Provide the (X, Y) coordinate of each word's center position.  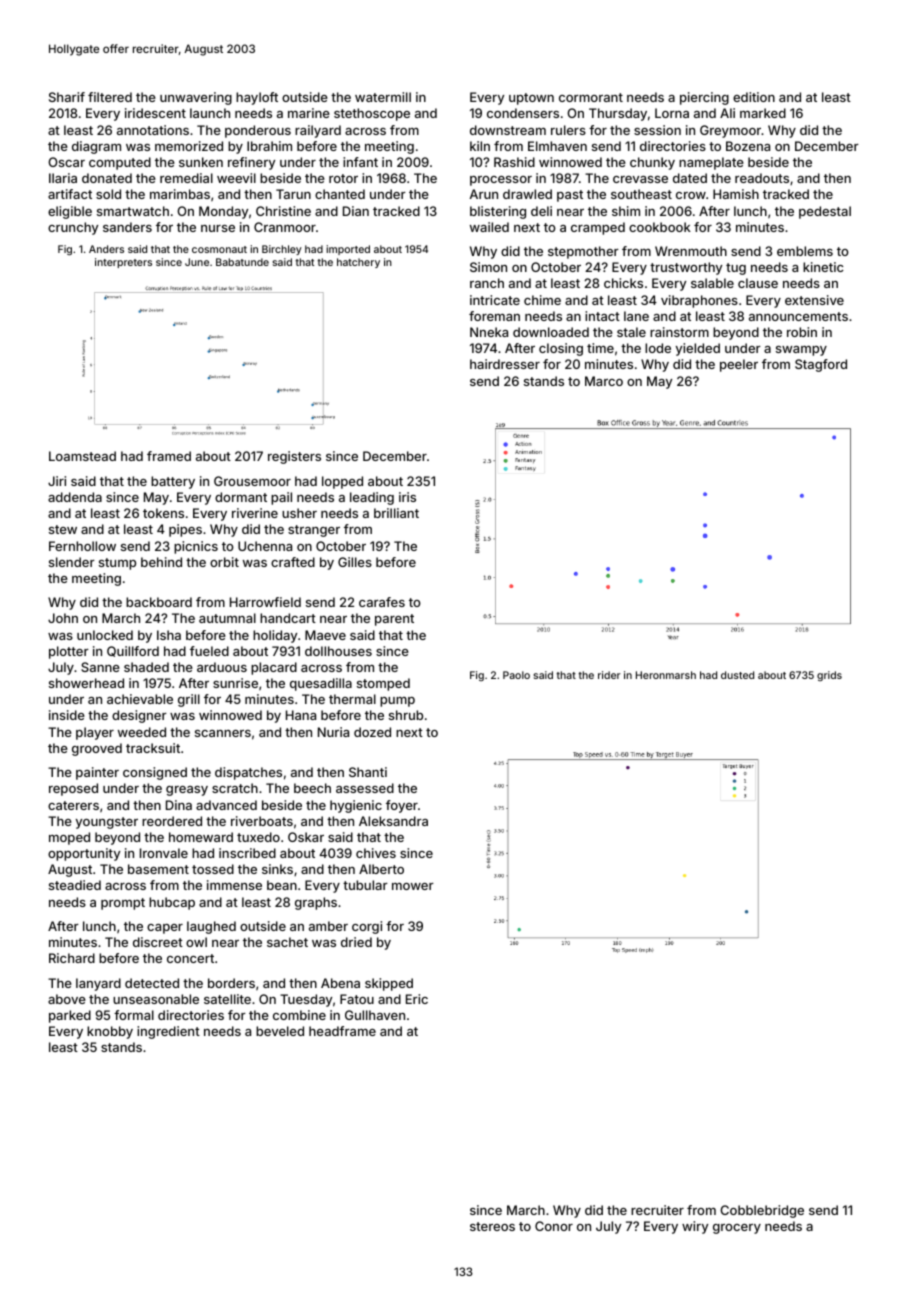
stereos (492, 1226)
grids (829, 676)
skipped (389, 984)
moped (69, 838)
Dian (356, 211)
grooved (97, 749)
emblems (805, 251)
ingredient (168, 1032)
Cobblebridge (762, 1211)
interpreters (123, 263)
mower (413, 886)
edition (754, 97)
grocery (737, 1229)
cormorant (591, 97)
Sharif (67, 97)
